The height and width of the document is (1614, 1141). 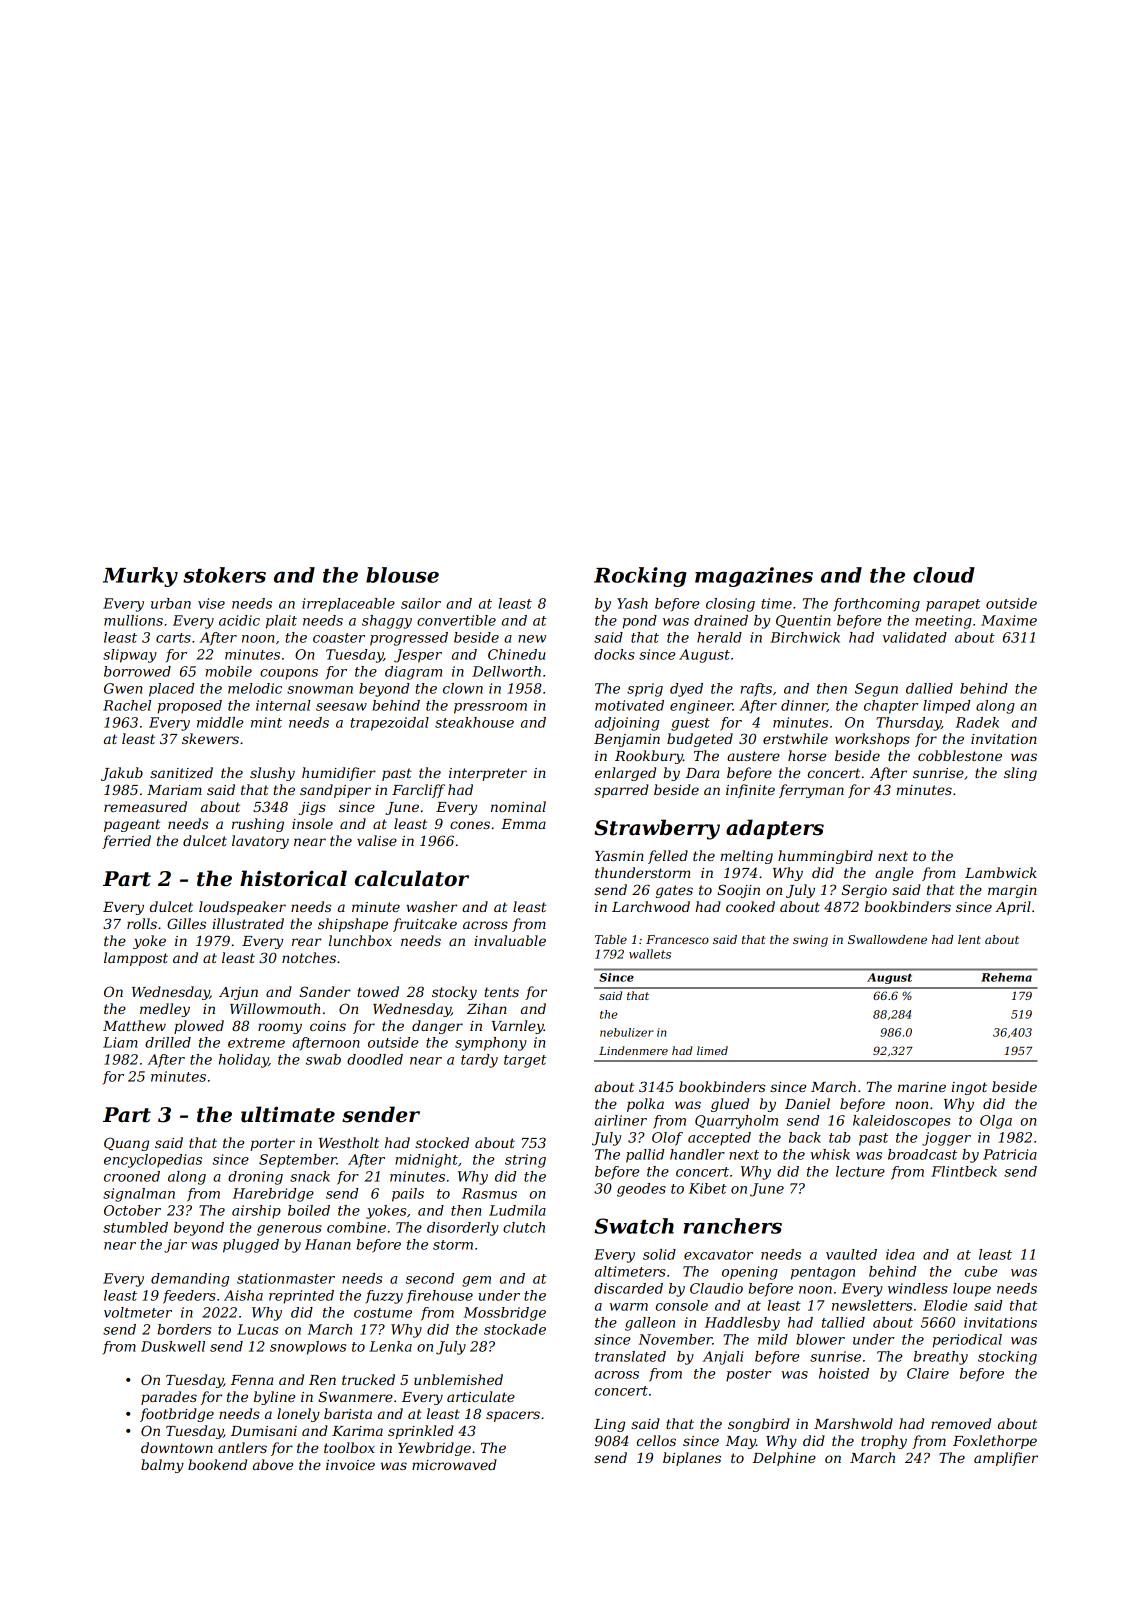 What do you see at coordinates (517, 1210) in the document?
I see `Ludmila` at bounding box center [517, 1210].
